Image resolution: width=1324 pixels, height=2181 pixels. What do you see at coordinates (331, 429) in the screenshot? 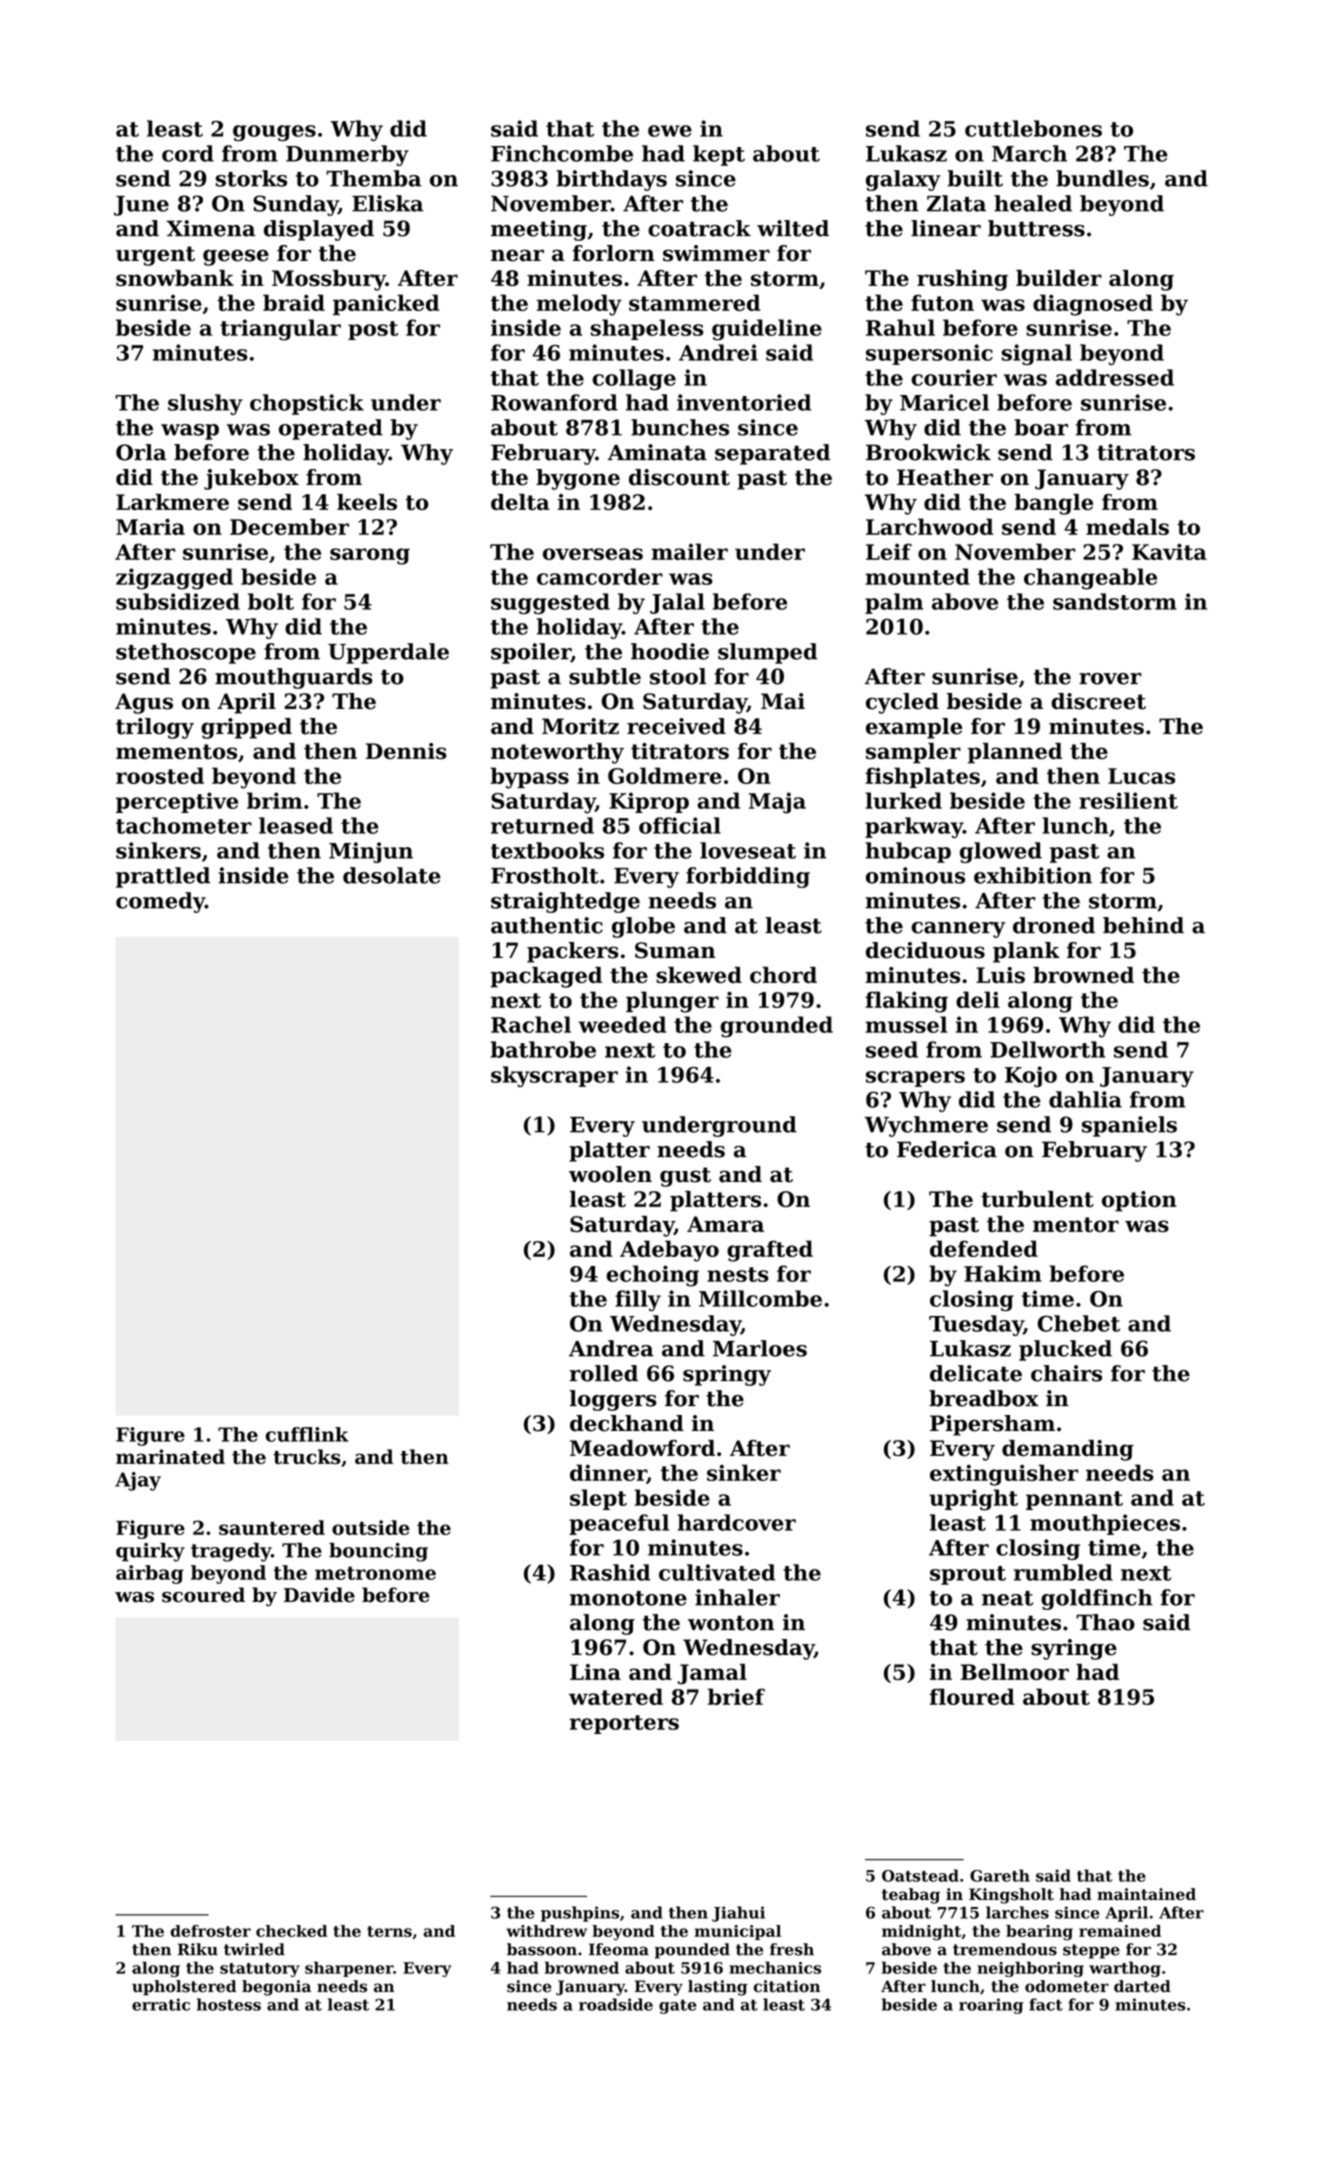
I see `operated` at bounding box center [331, 429].
